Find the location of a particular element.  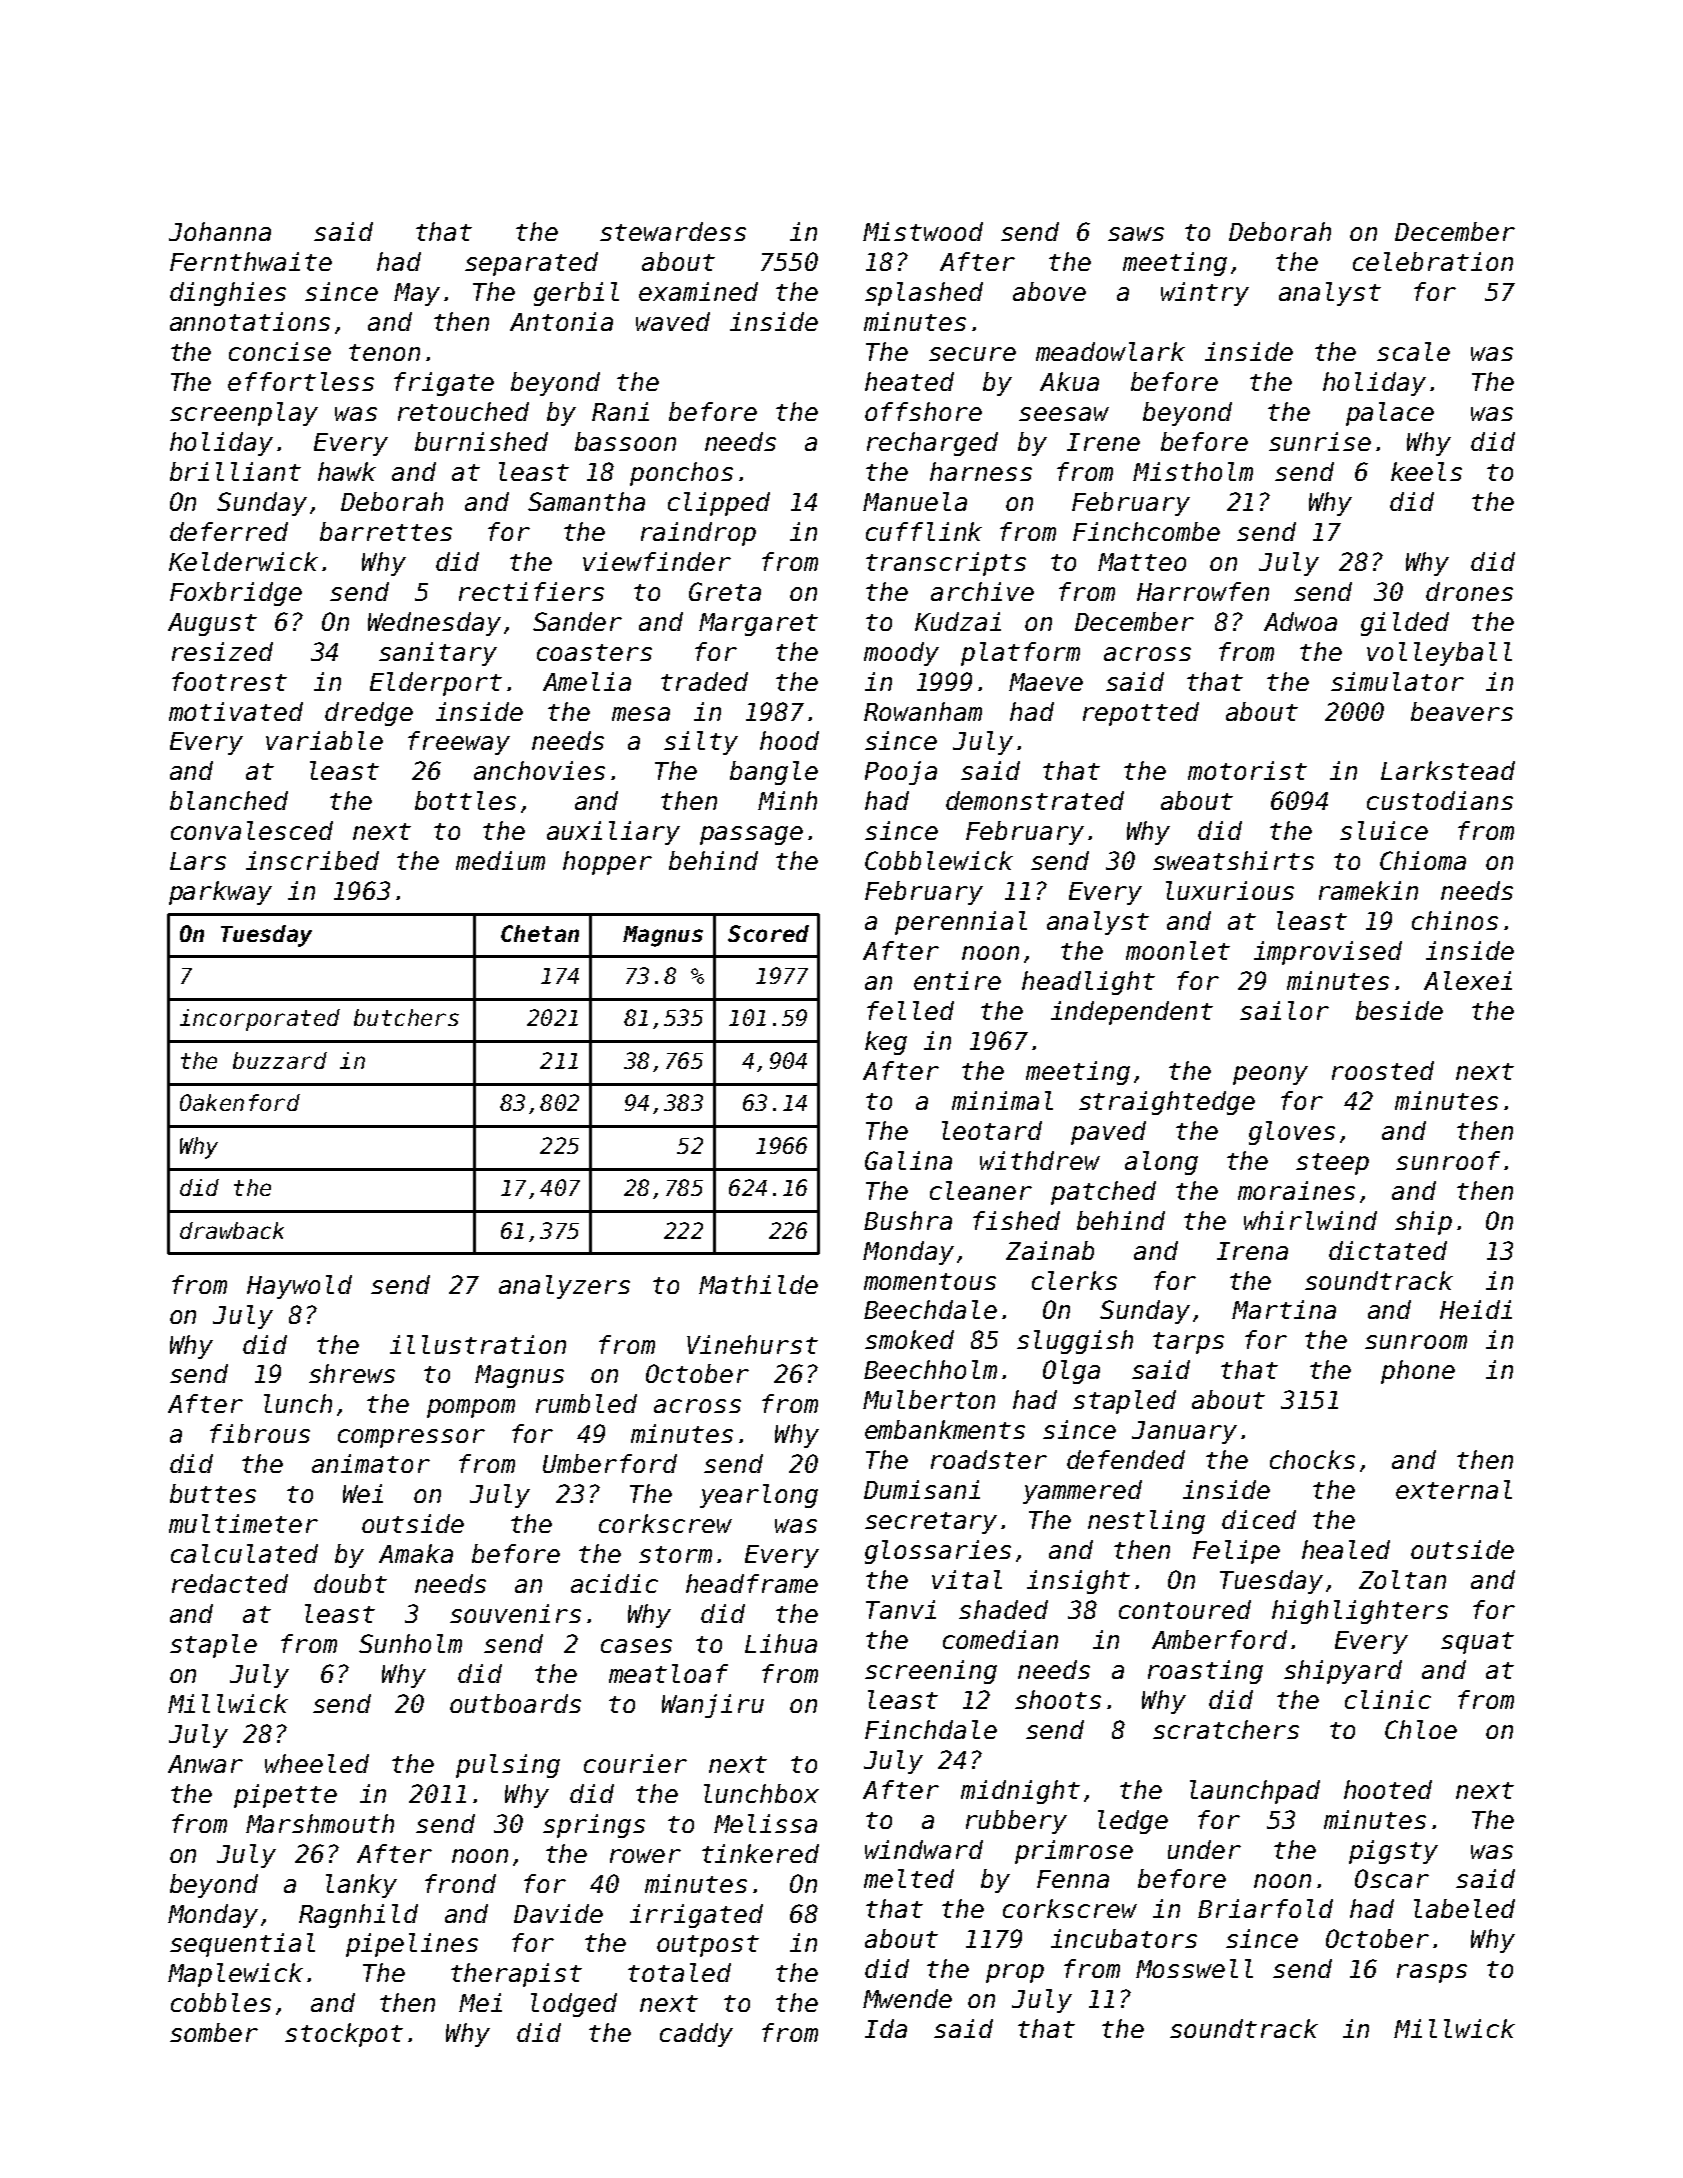

Johanna is located at coordinates (220, 231).
